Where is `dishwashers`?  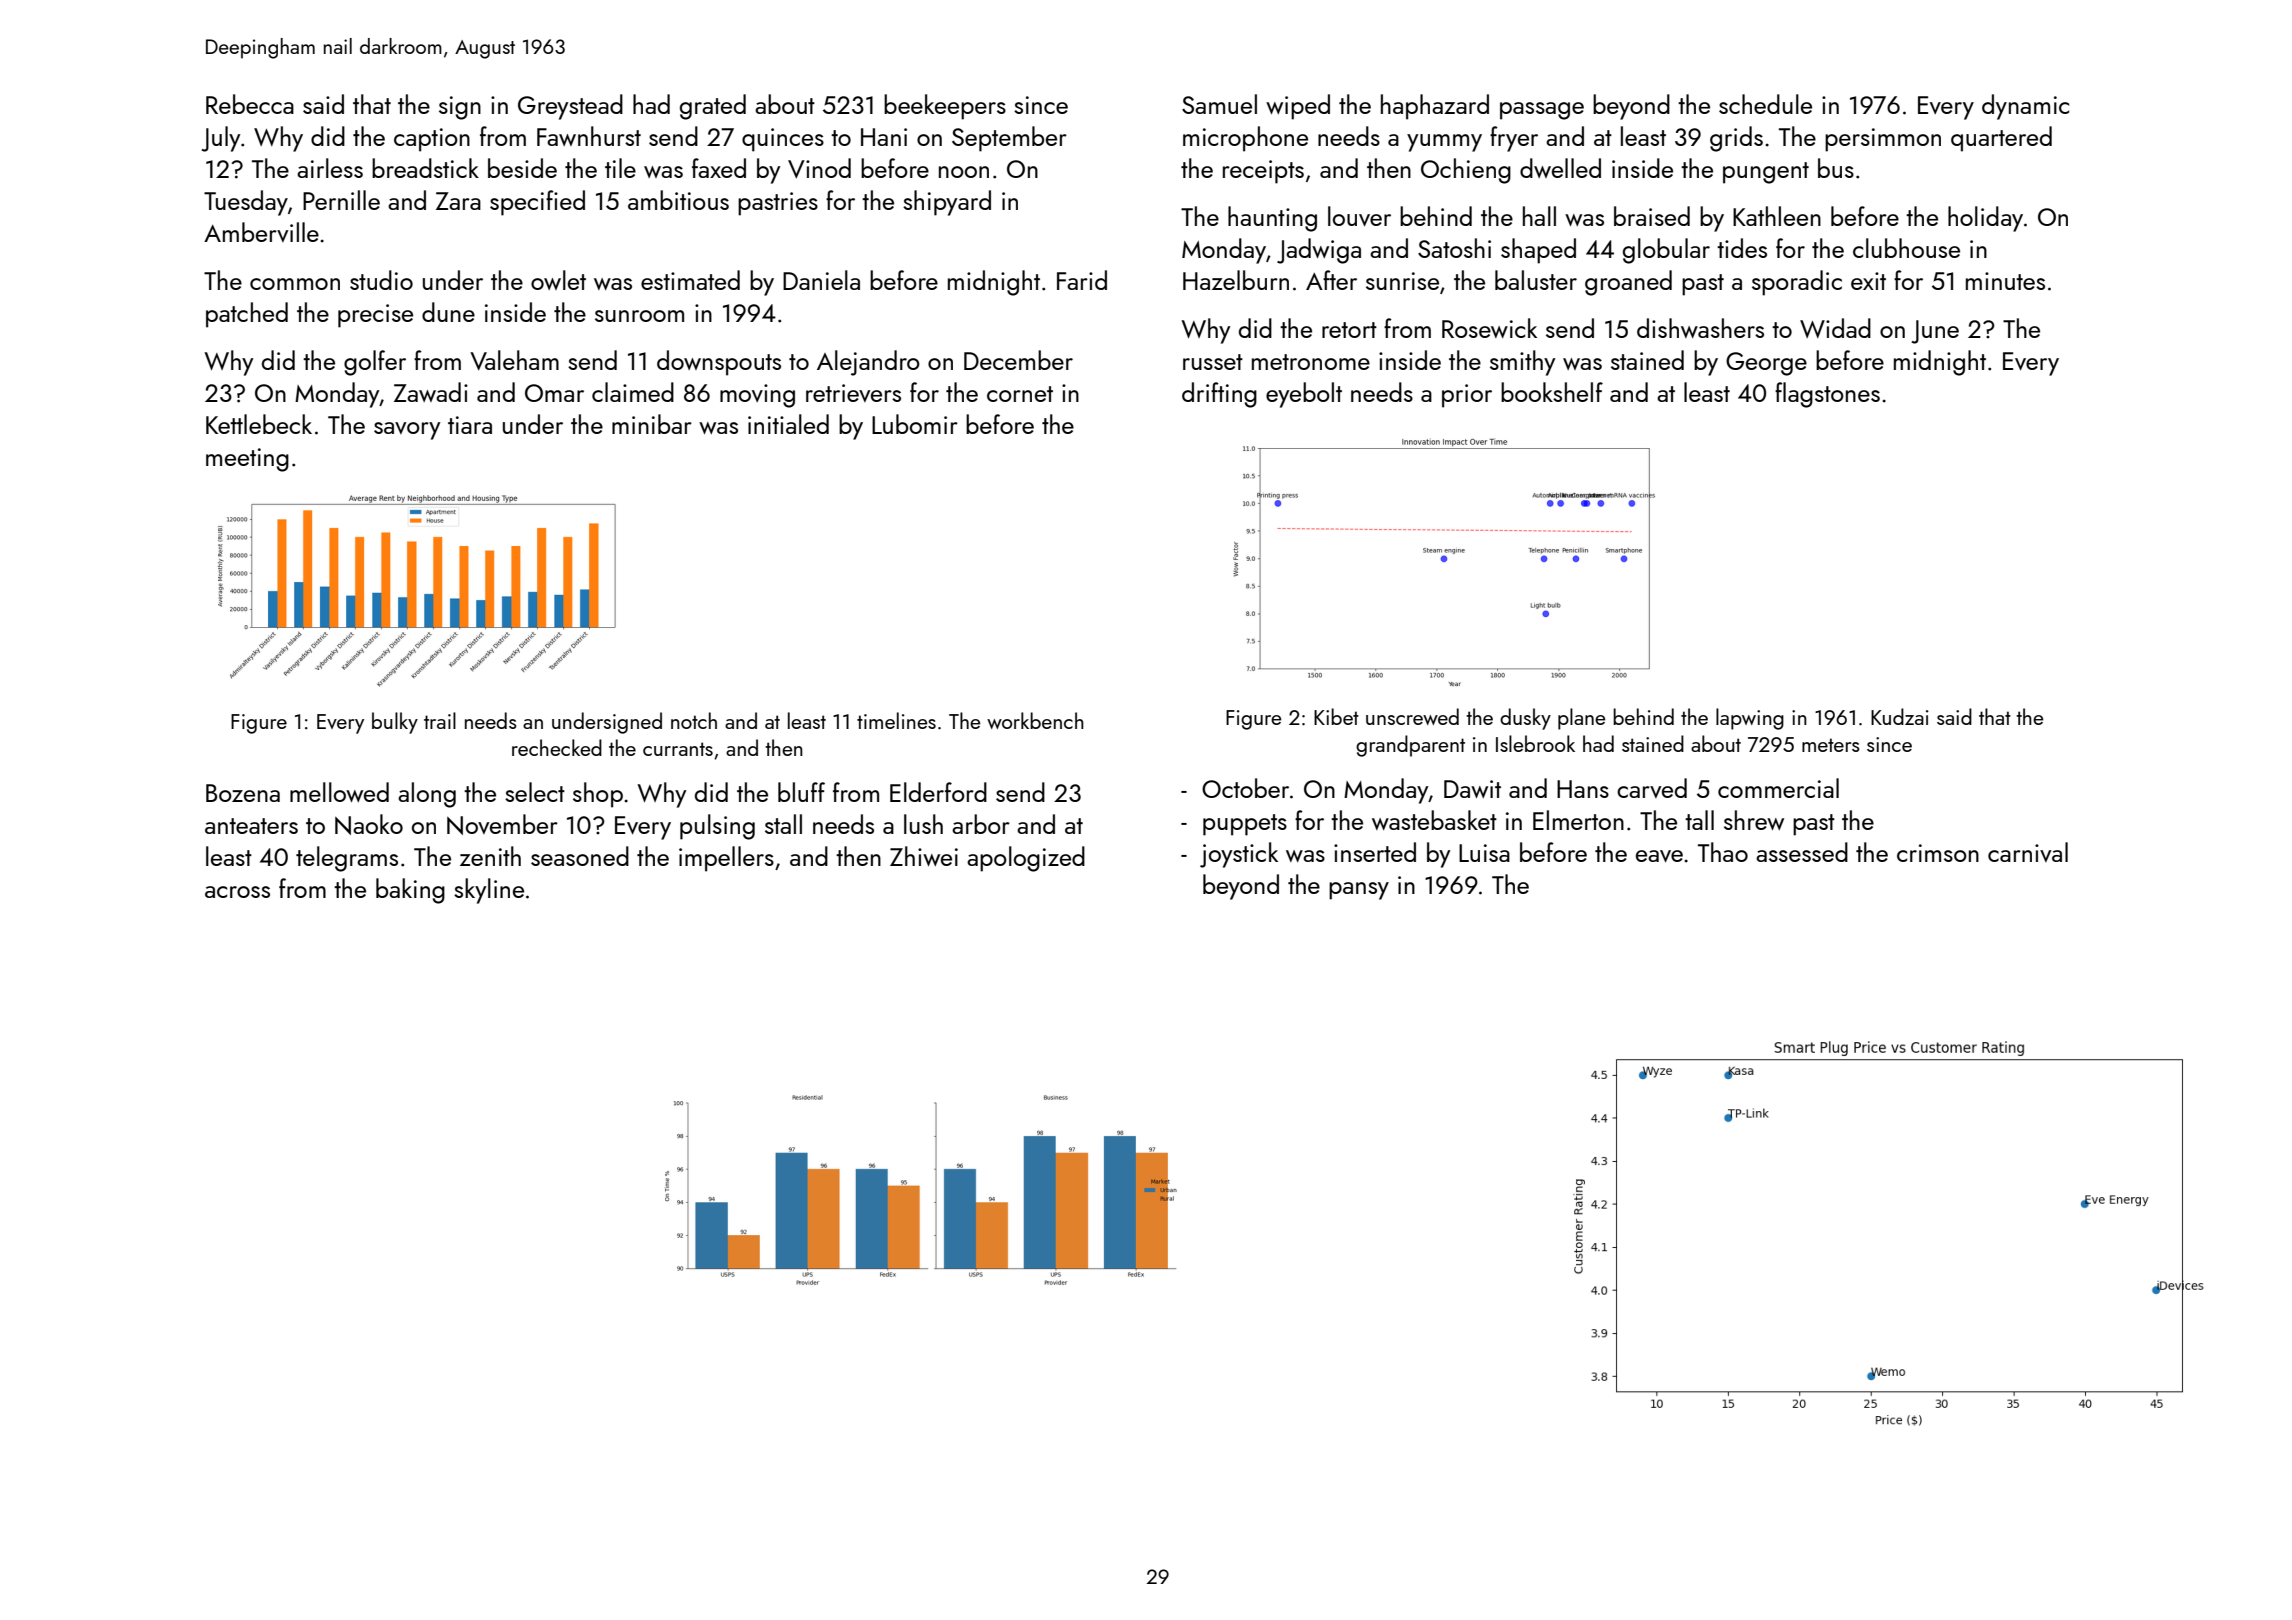
dishwashers is located at coordinates (1700, 328).
